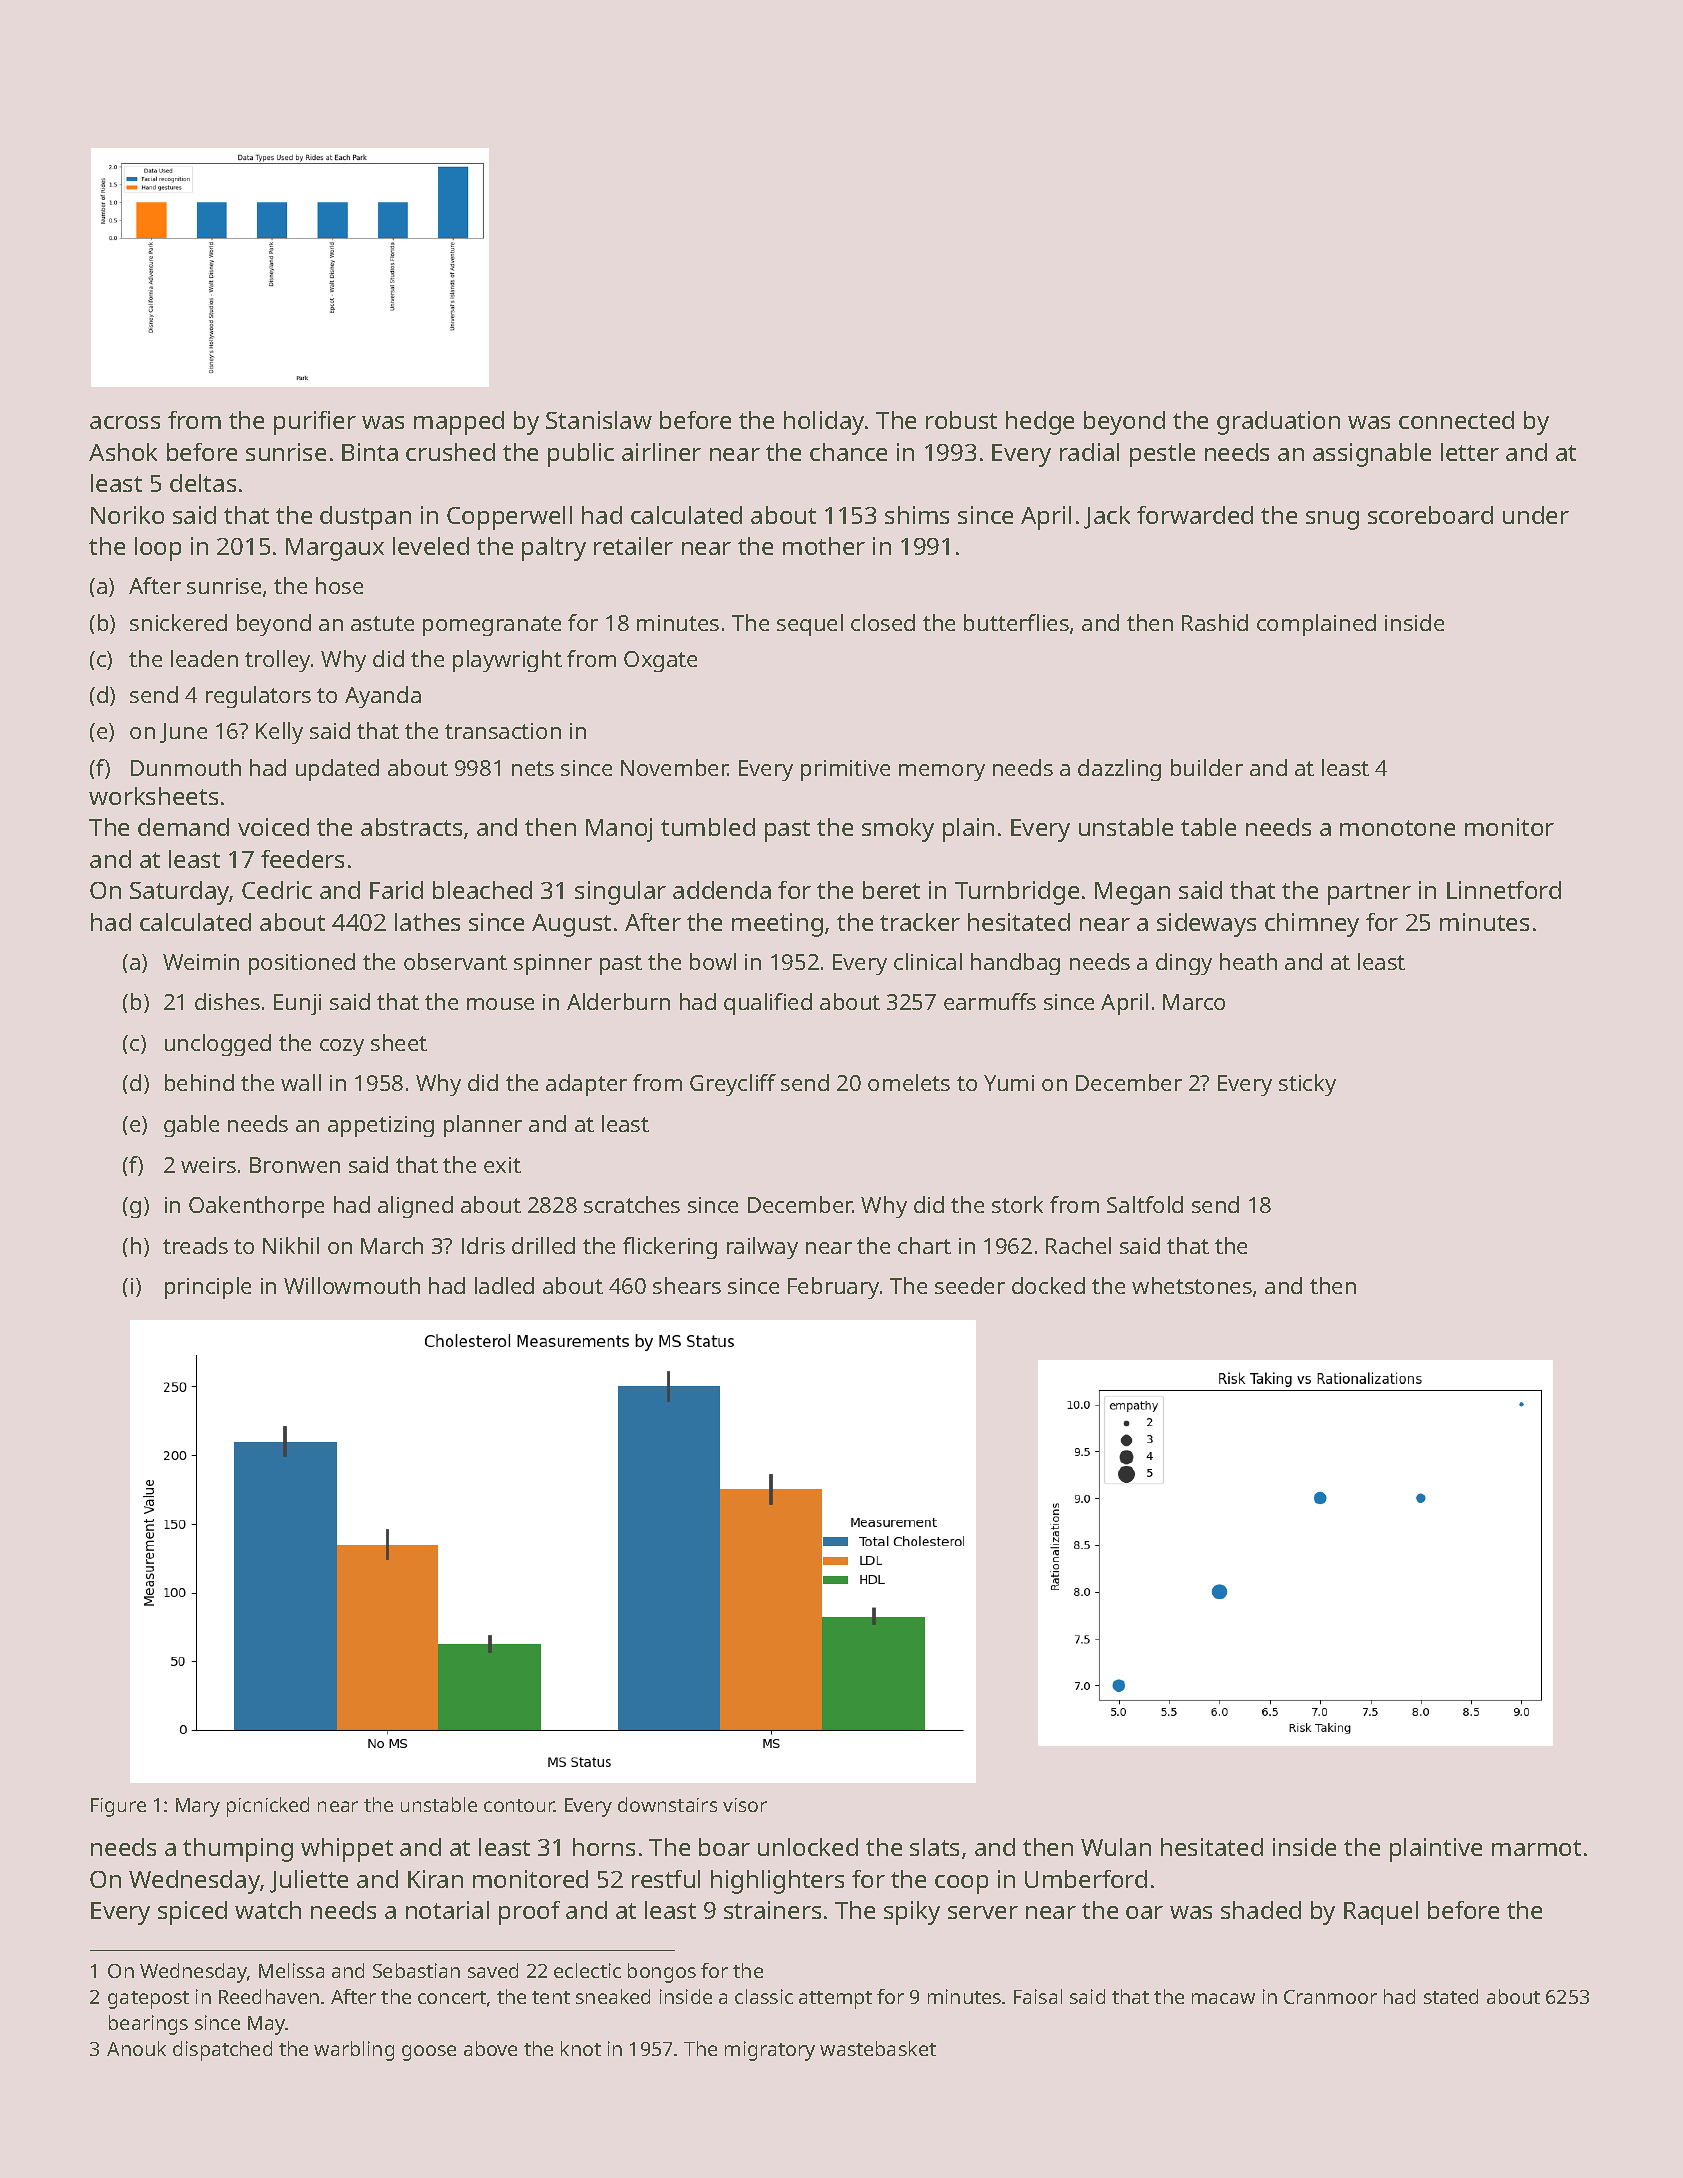 The width and height of the image is (1683, 2178). I want to click on forwarded, so click(1195, 515).
